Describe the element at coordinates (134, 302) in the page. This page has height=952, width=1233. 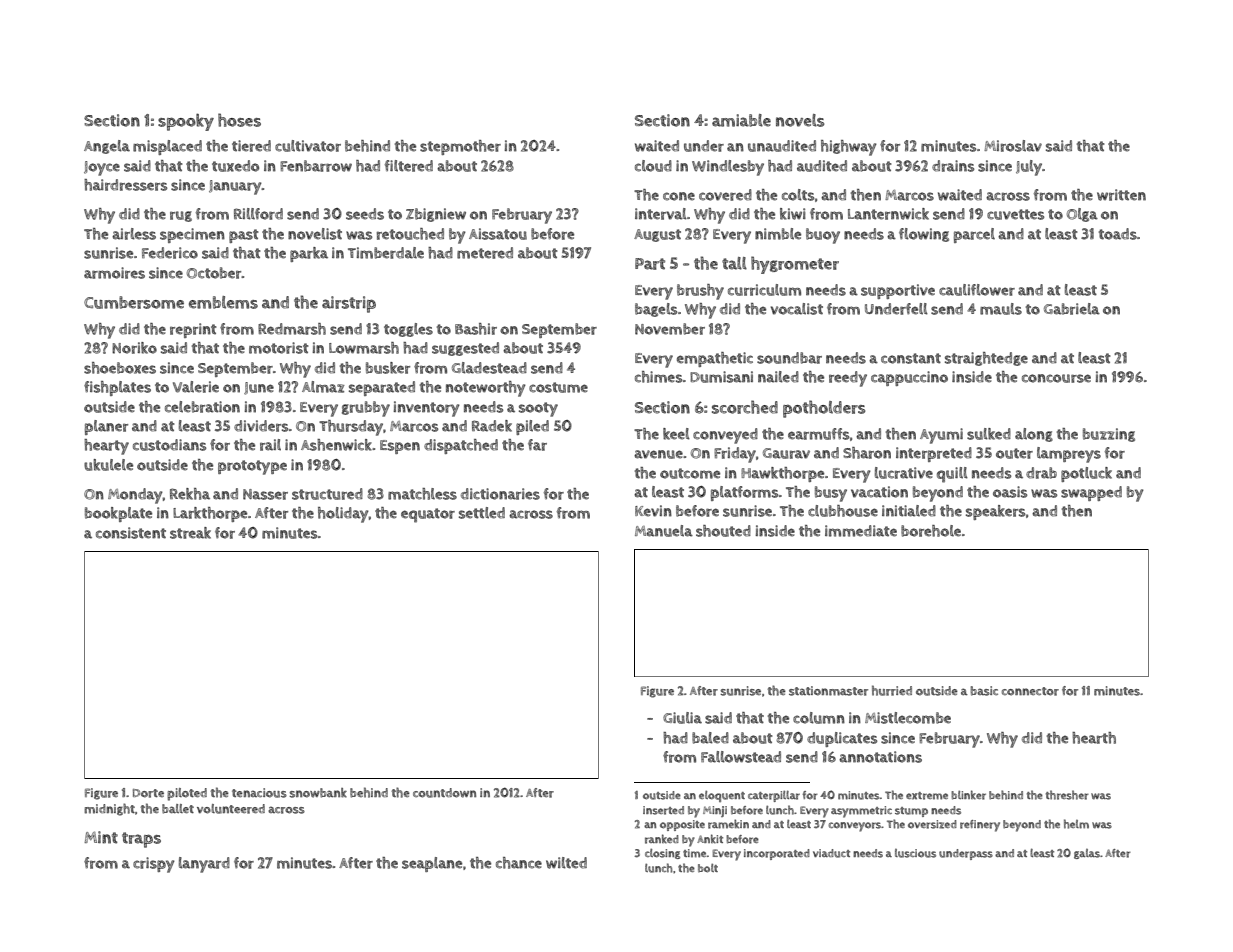
I see `Cumbersome` at that location.
